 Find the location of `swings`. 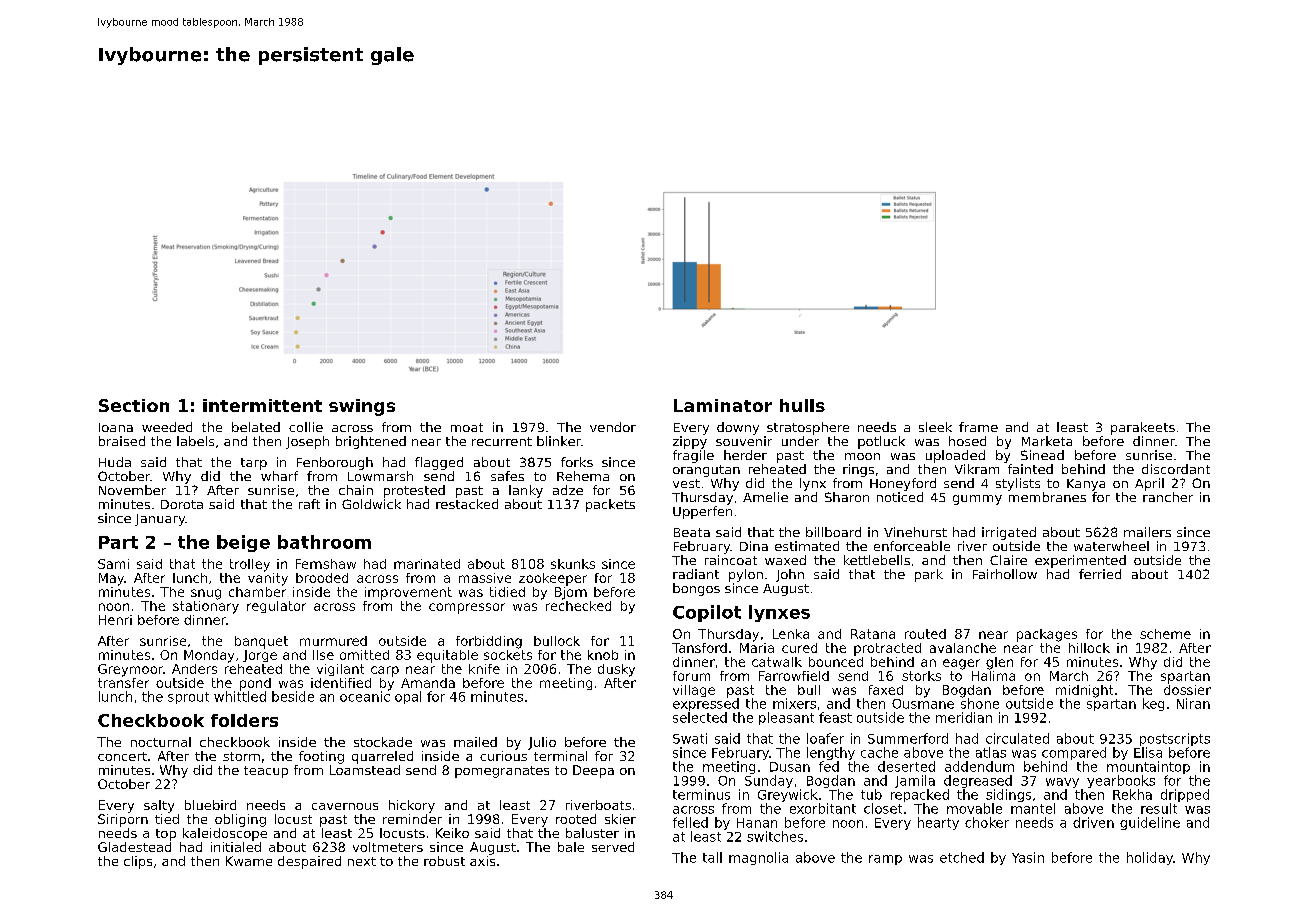

swings is located at coordinates (362, 407).
